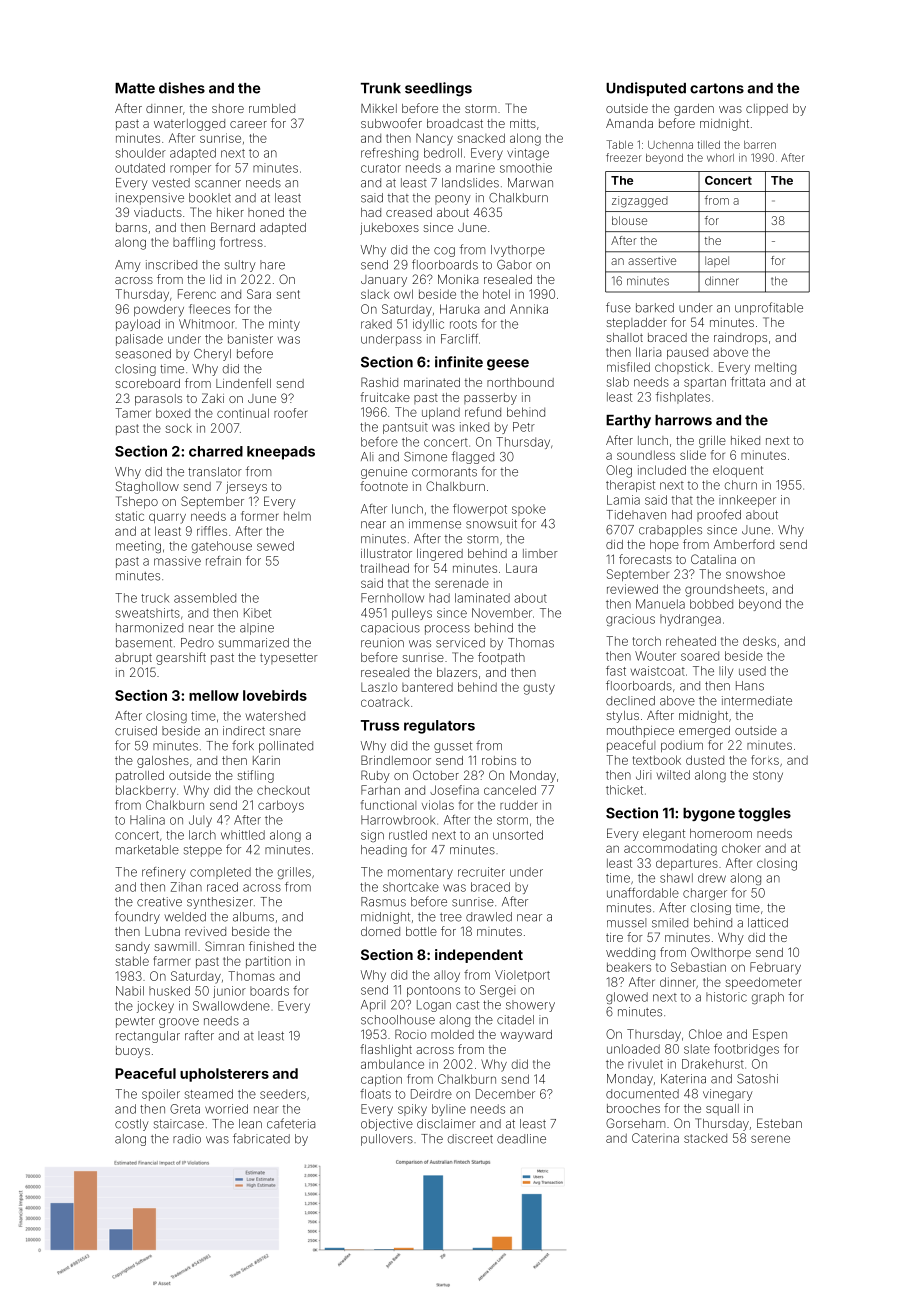  Describe the element at coordinates (389, 229) in the document. I see `jukeboxes` at that location.
